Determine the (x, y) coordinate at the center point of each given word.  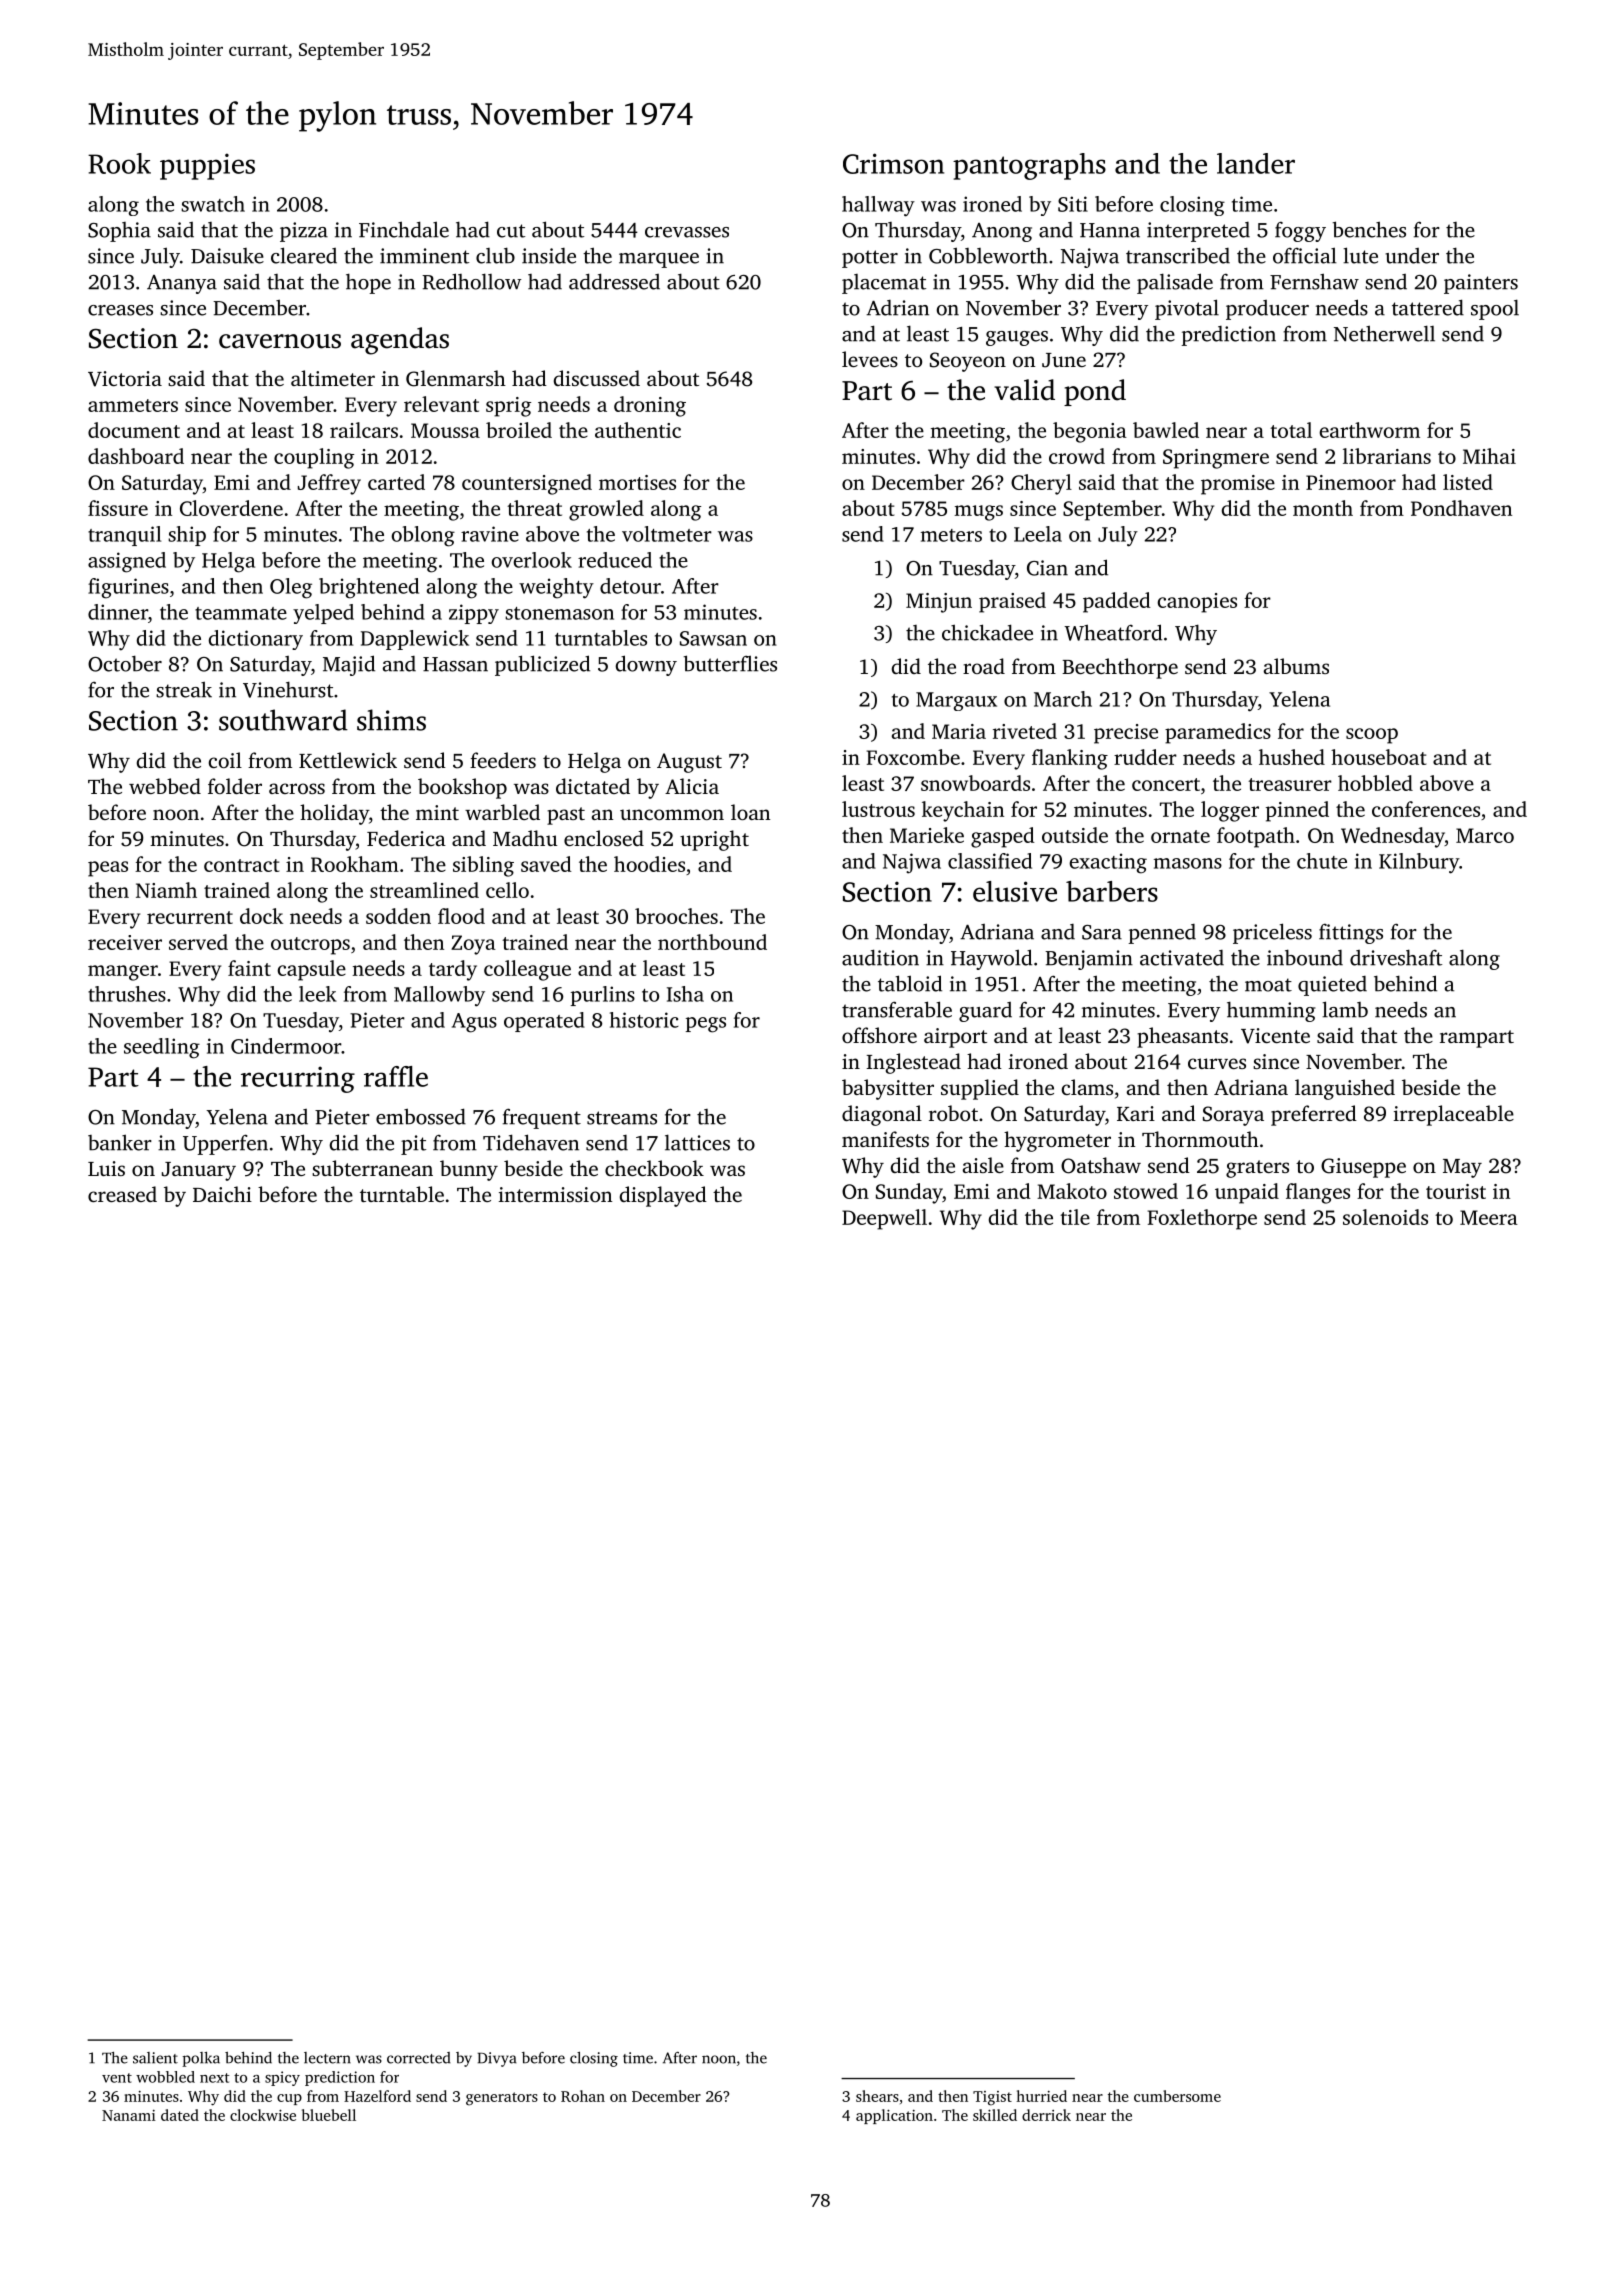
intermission (555, 1194)
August (689, 763)
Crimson (893, 163)
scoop (1372, 736)
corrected (418, 2058)
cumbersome (1177, 2096)
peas (108, 869)
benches (1369, 229)
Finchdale (404, 229)
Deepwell (884, 1219)
